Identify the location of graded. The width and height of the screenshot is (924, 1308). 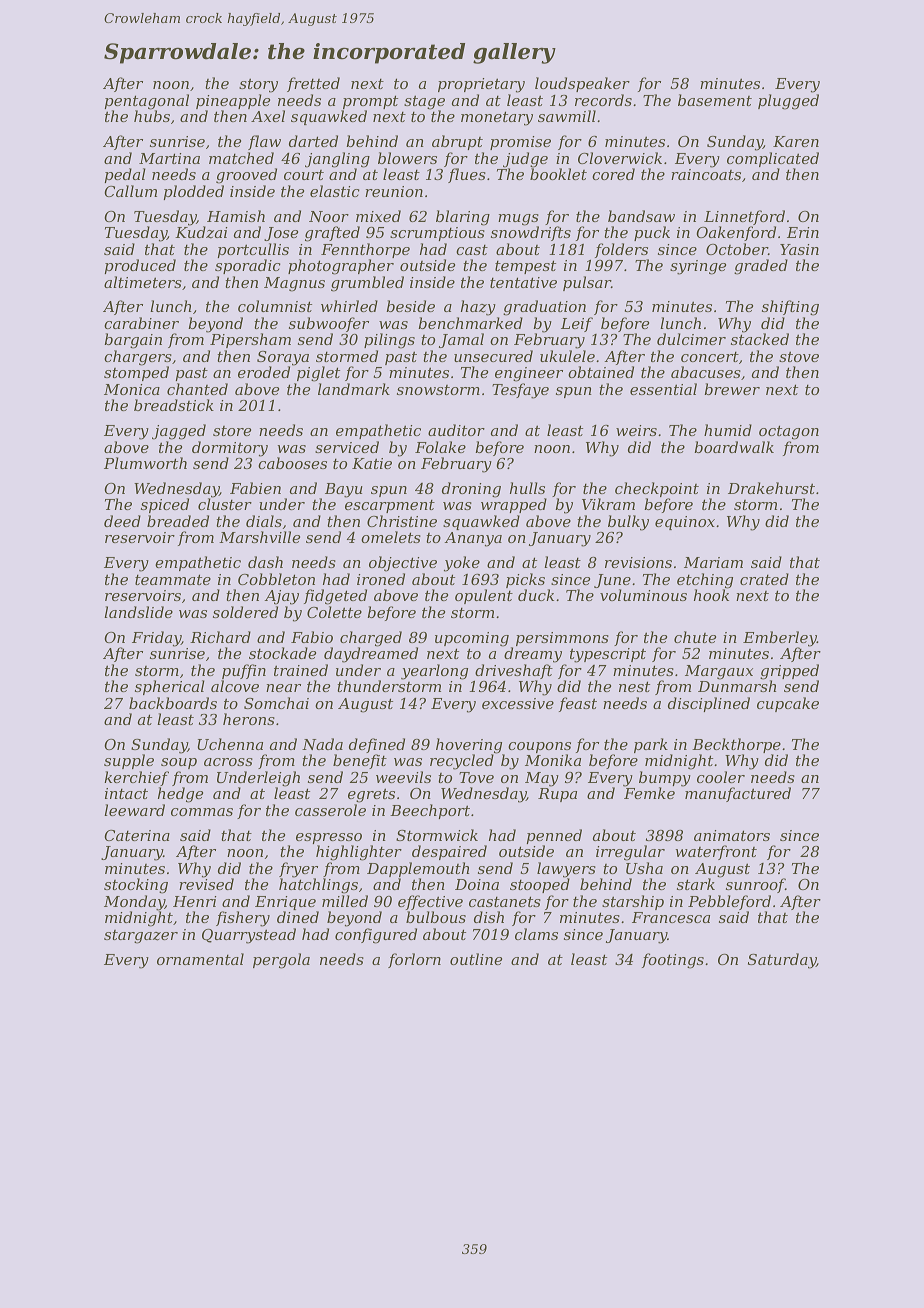
(761, 267).
